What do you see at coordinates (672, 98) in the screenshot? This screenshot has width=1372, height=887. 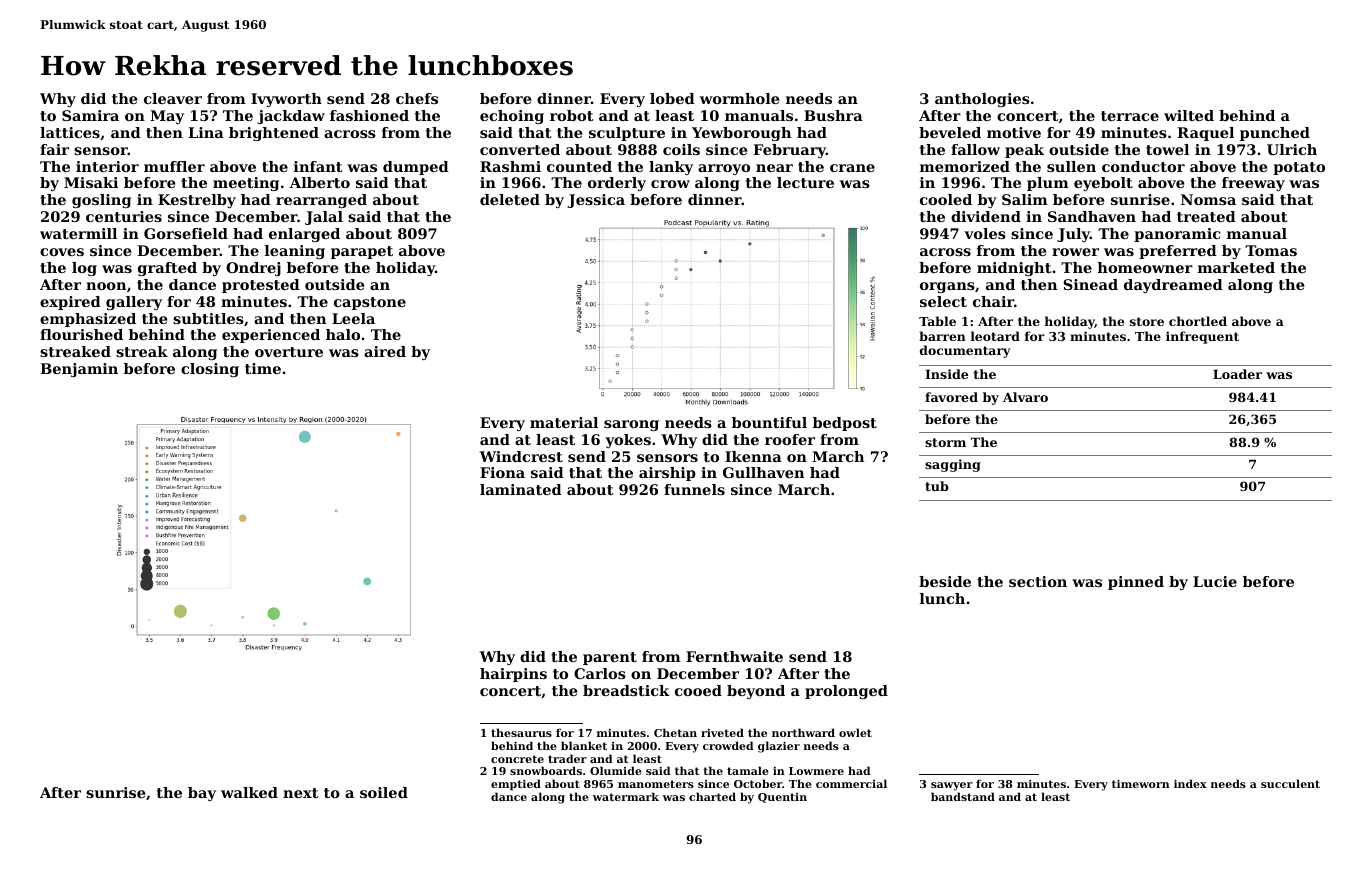 I see `lobed` at bounding box center [672, 98].
